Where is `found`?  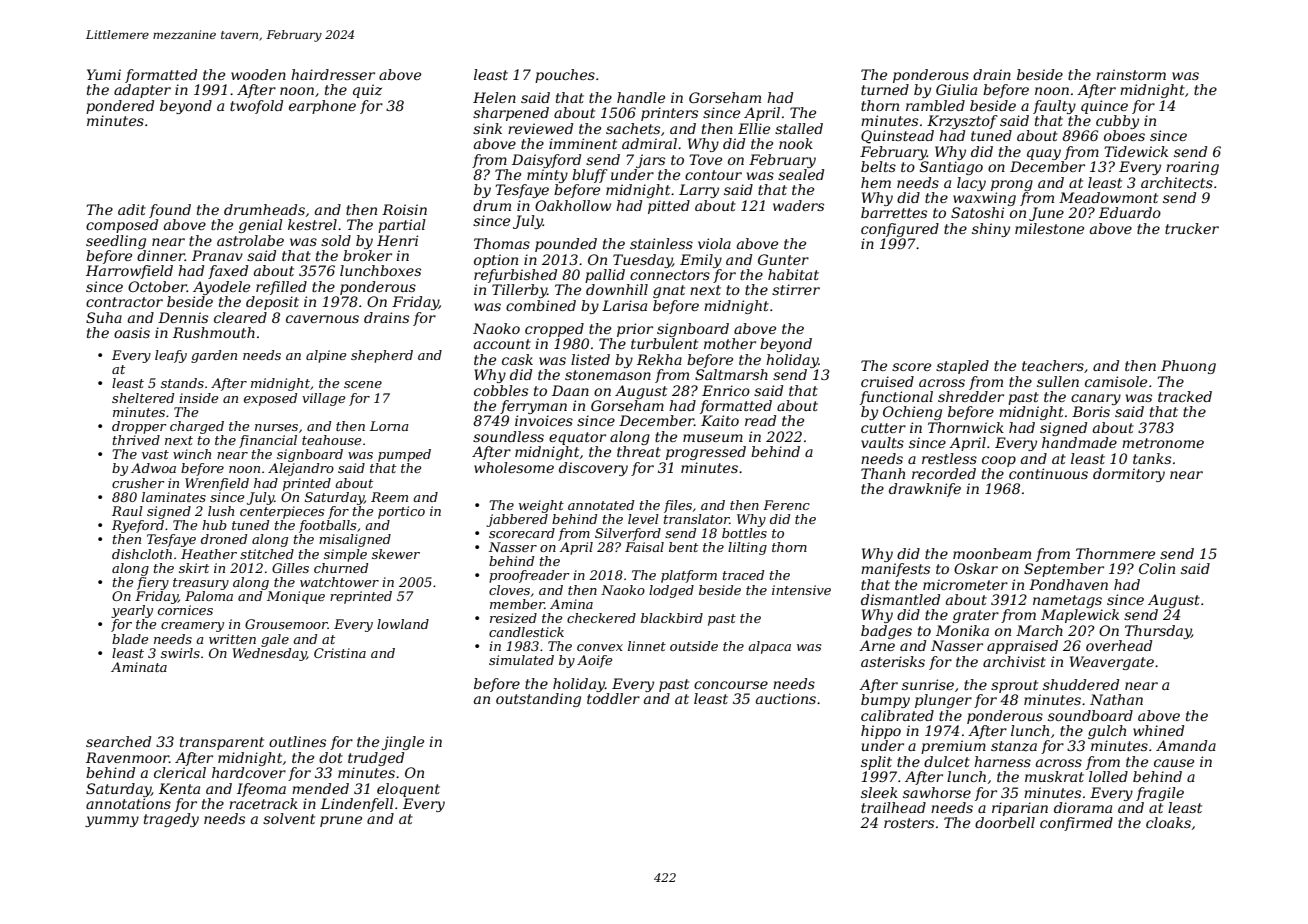 found is located at coordinates (170, 211).
